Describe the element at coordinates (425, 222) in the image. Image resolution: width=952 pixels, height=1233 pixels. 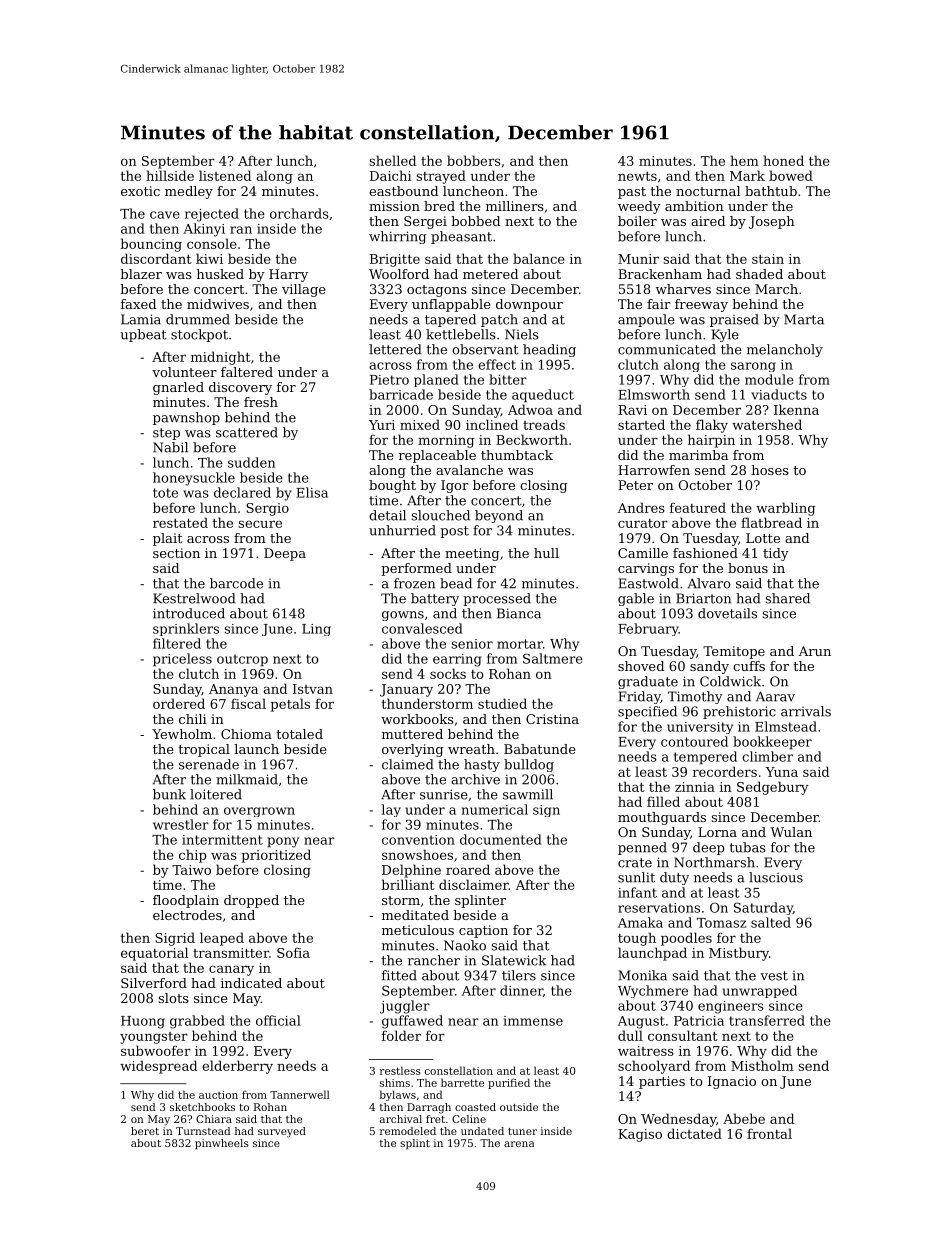
I see `Sergei` at that location.
